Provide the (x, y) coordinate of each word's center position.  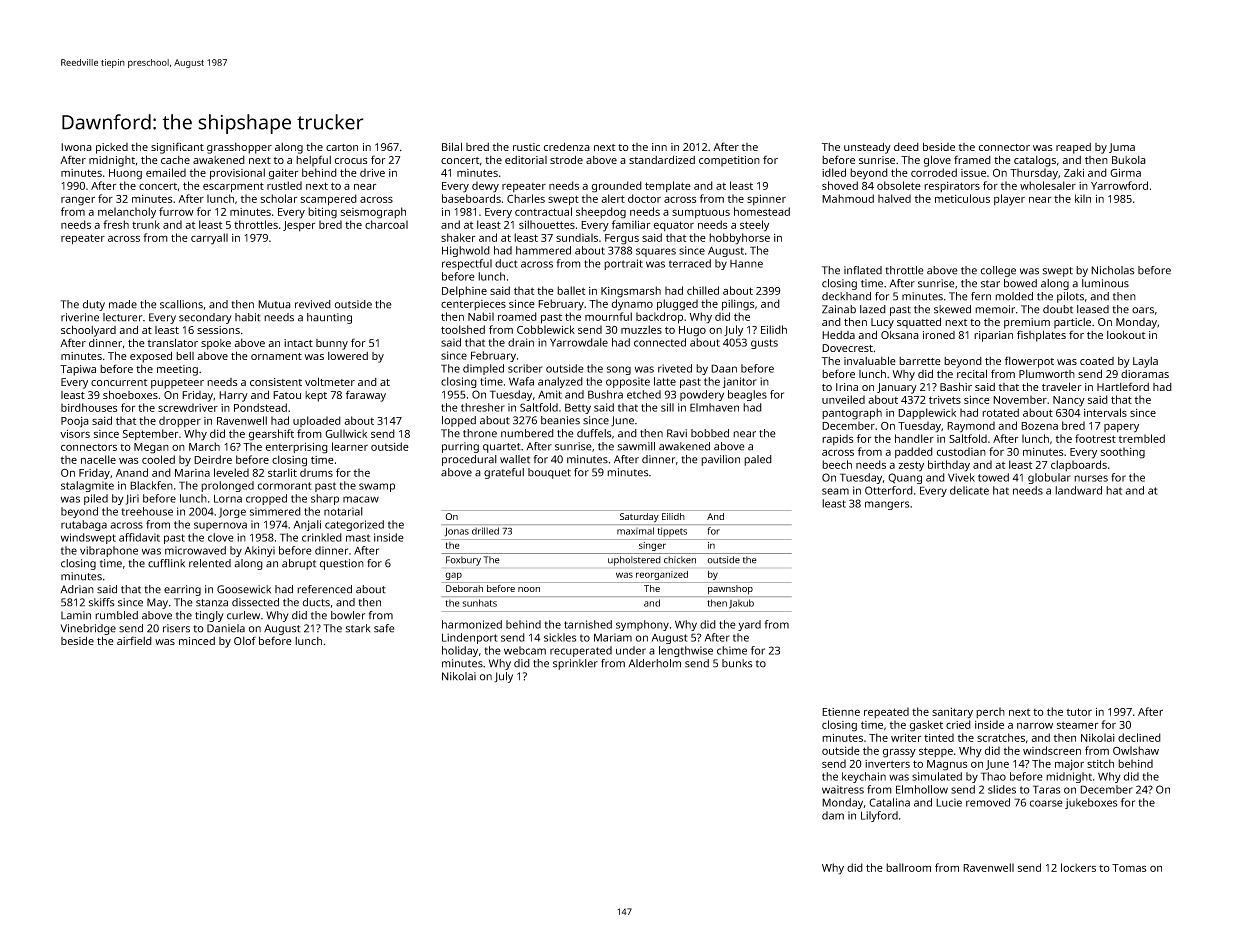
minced (197, 641)
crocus (351, 161)
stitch (1100, 763)
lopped (459, 421)
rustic (526, 147)
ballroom (908, 867)
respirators (952, 187)
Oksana (900, 335)
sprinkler (575, 664)
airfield (134, 640)
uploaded (317, 421)
